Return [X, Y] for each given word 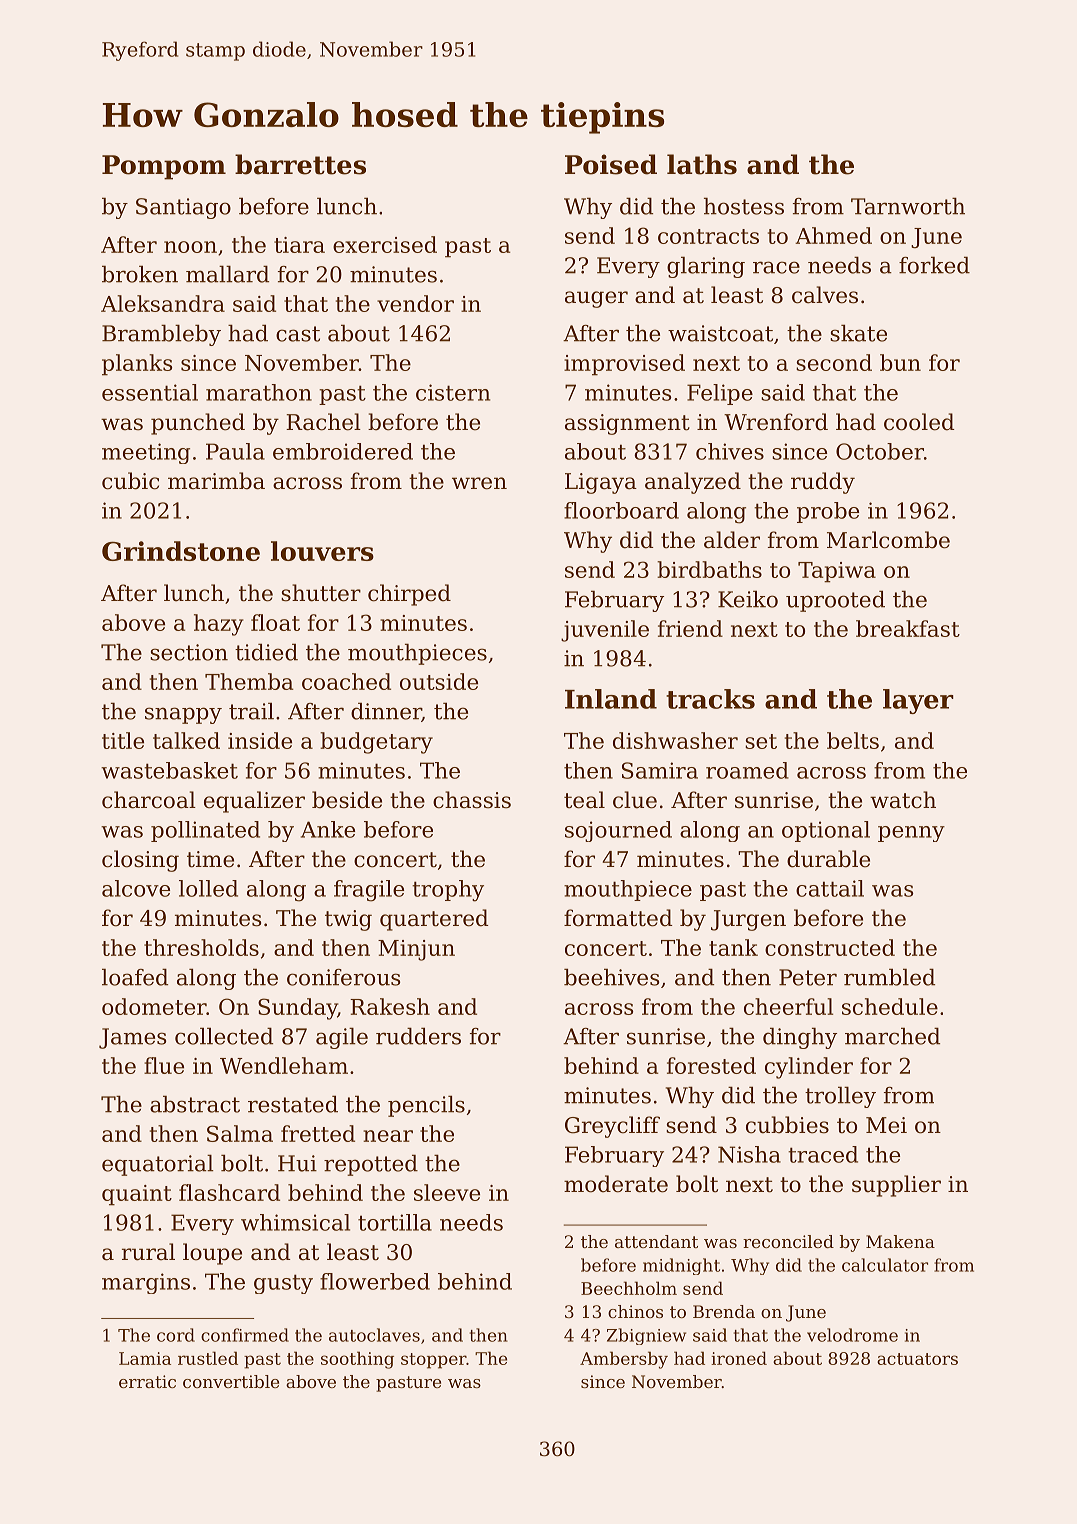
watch [903, 800]
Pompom [164, 167]
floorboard [621, 510]
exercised [385, 244]
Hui [297, 1163]
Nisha [749, 1154]
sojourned [618, 831]
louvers [322, 551]
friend [690, 628]
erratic [147, 1381]
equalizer [254, 802]
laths [702, 164]
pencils [426, 1106]
